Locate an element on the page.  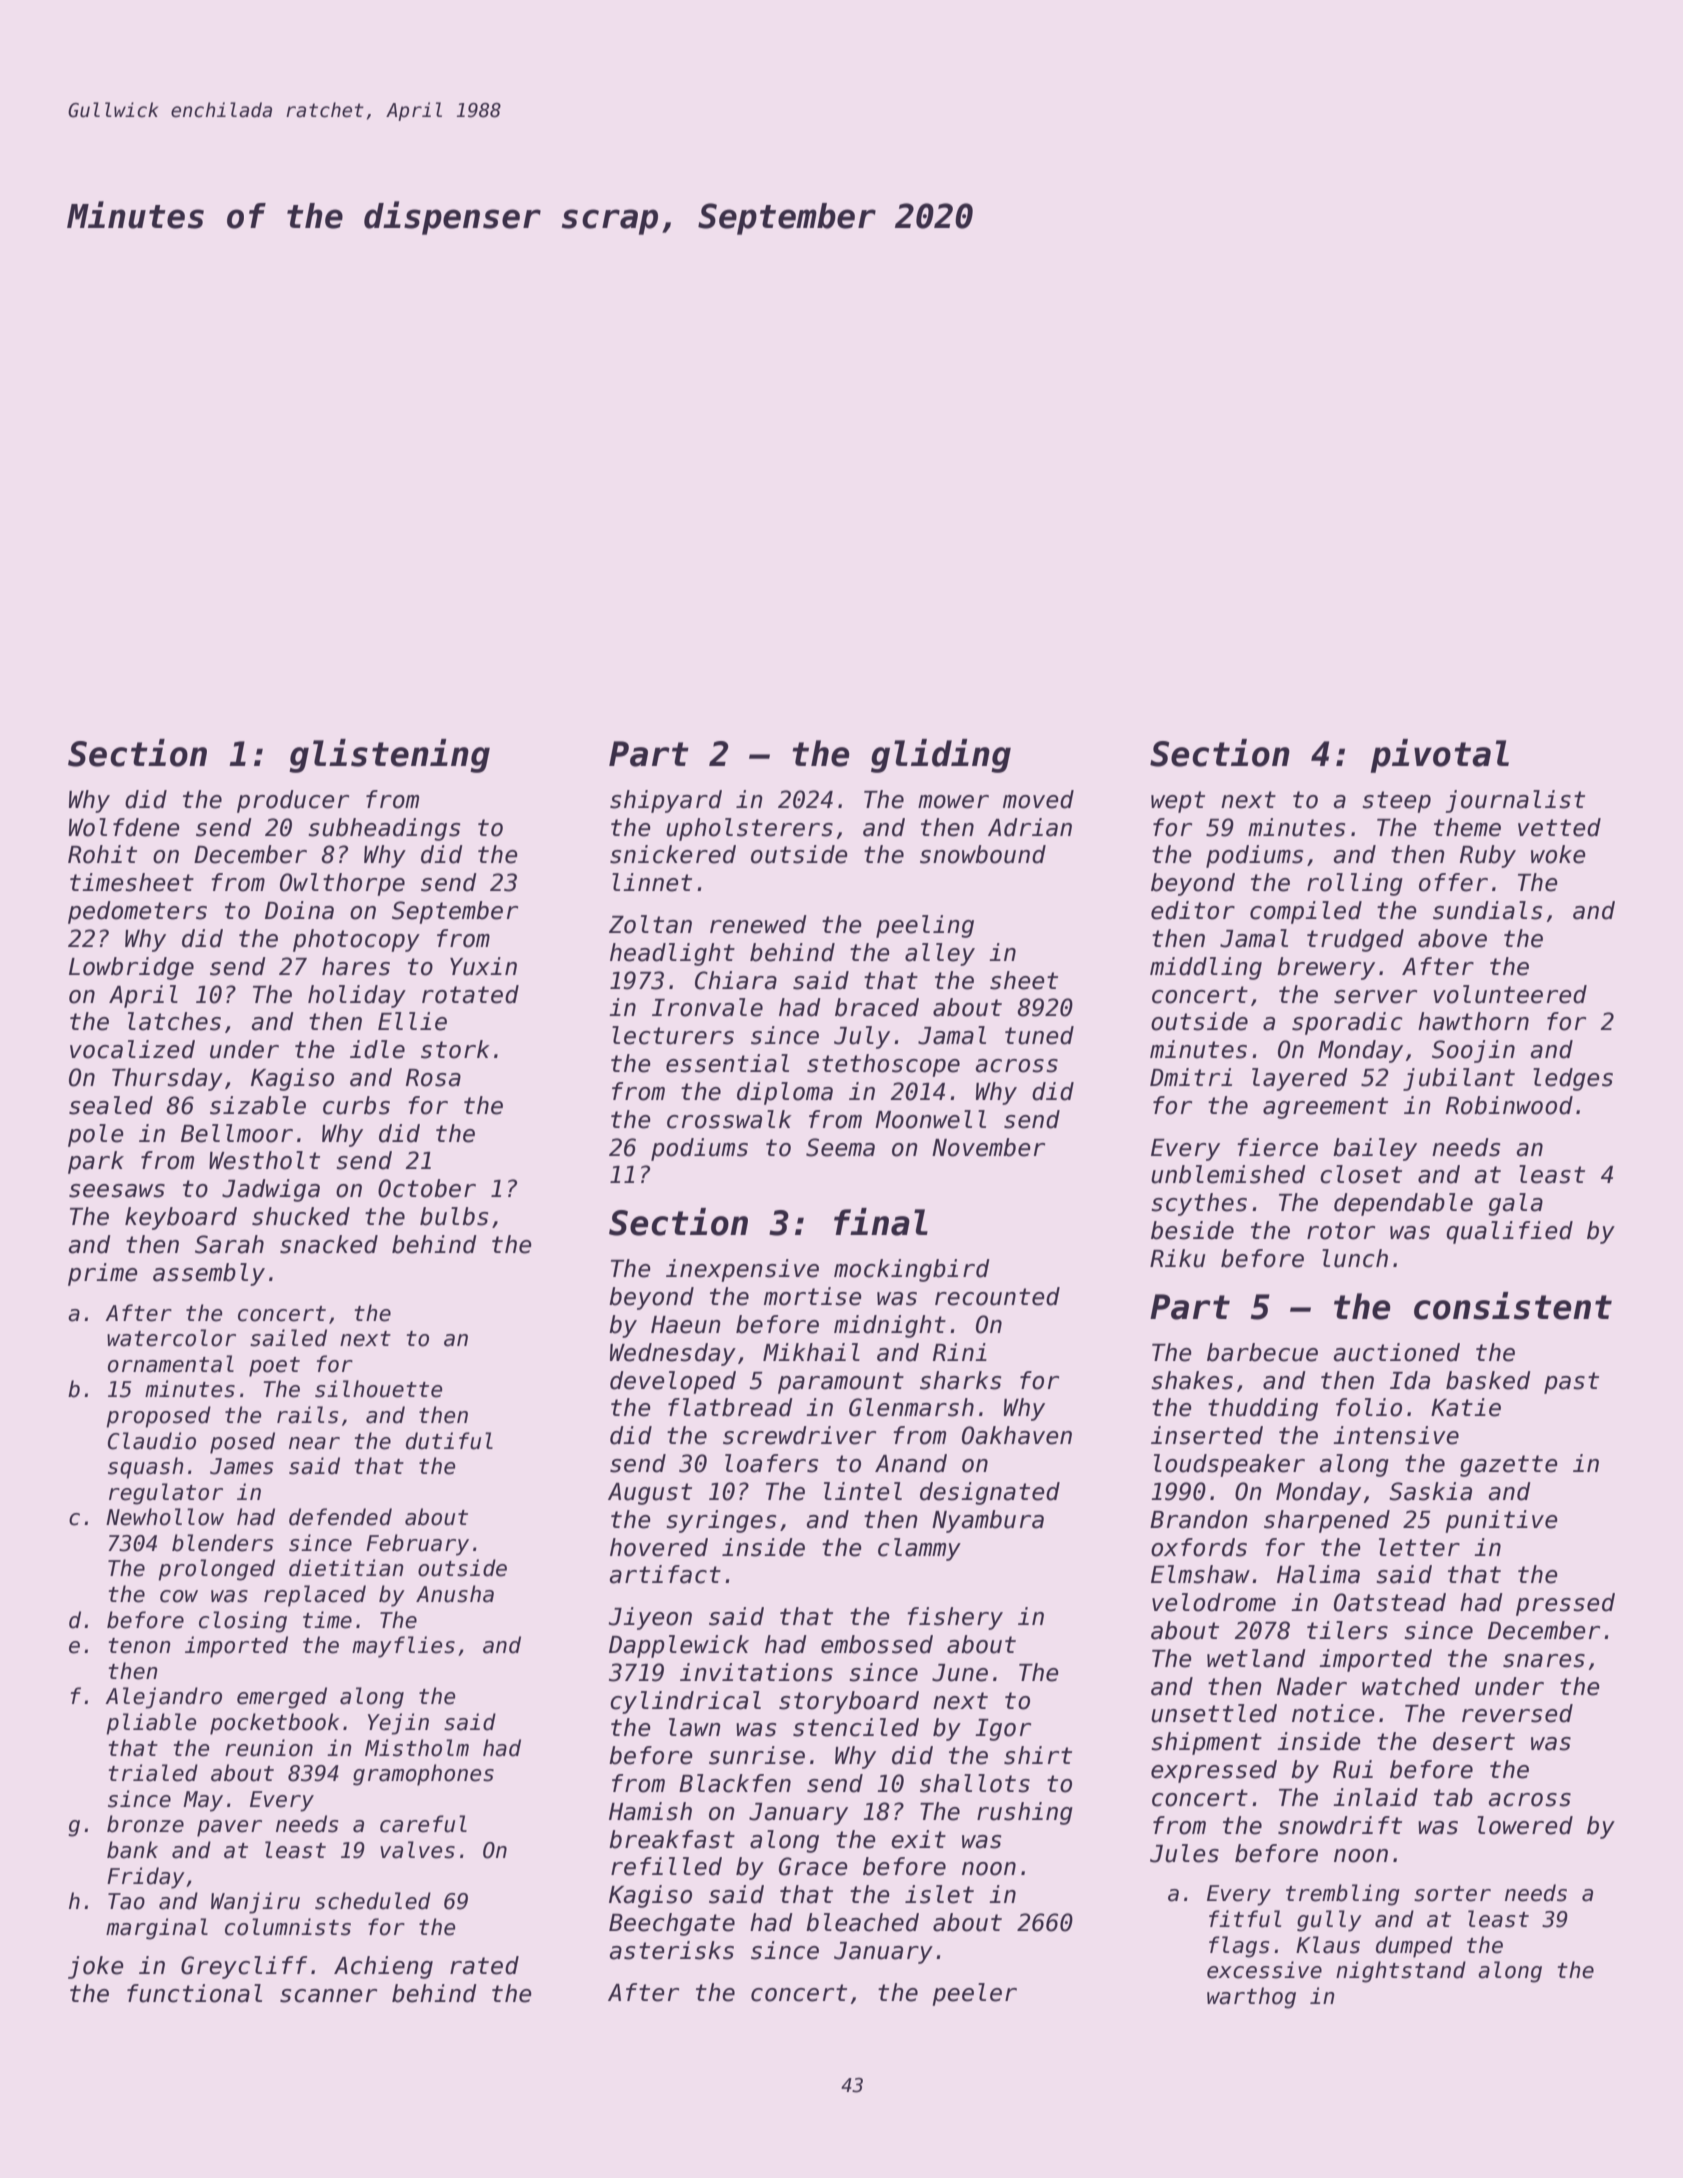
loafers is located at coordinates (771, 1463).
